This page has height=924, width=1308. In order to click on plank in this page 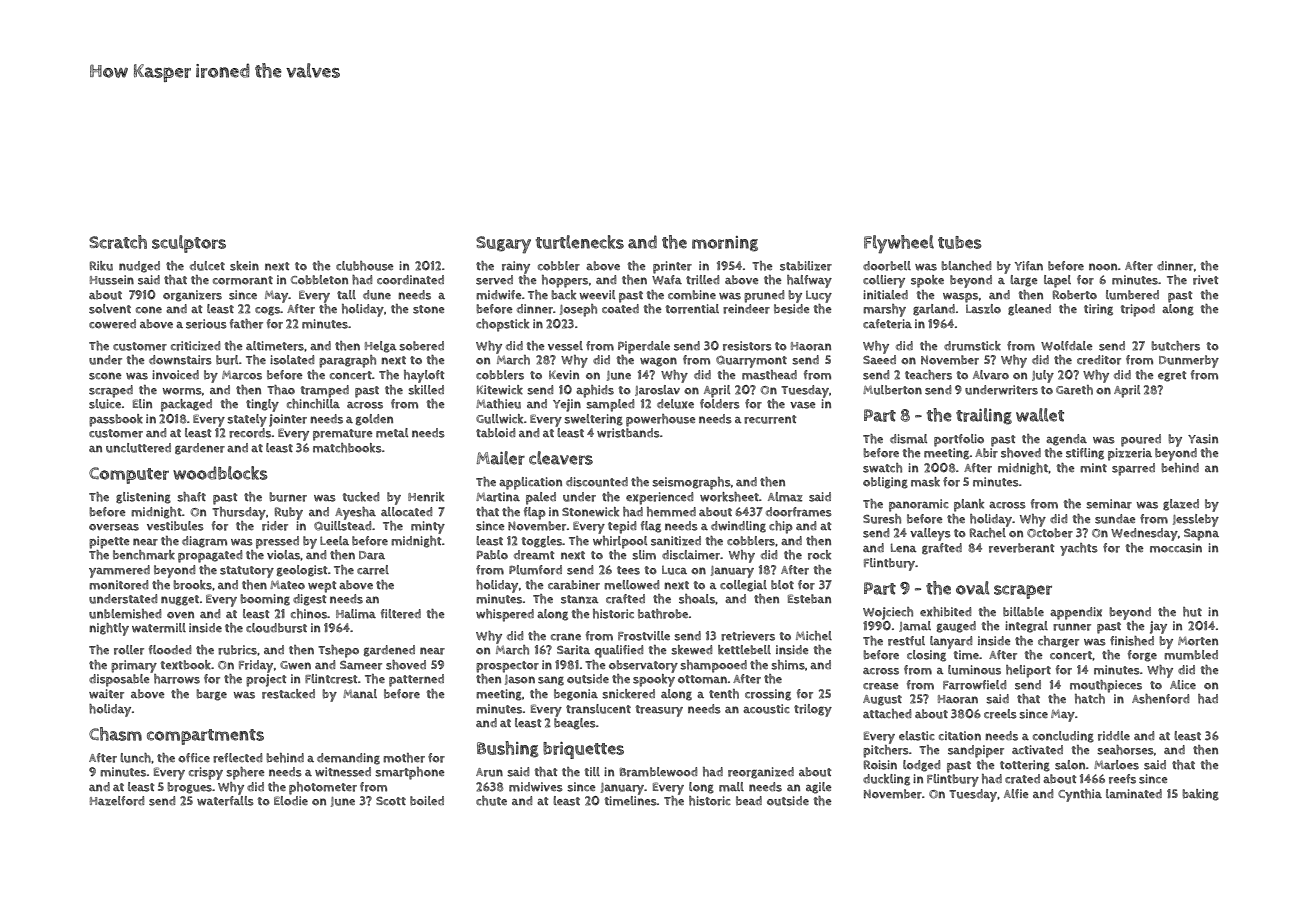, I will do `click(969, 505)`.
